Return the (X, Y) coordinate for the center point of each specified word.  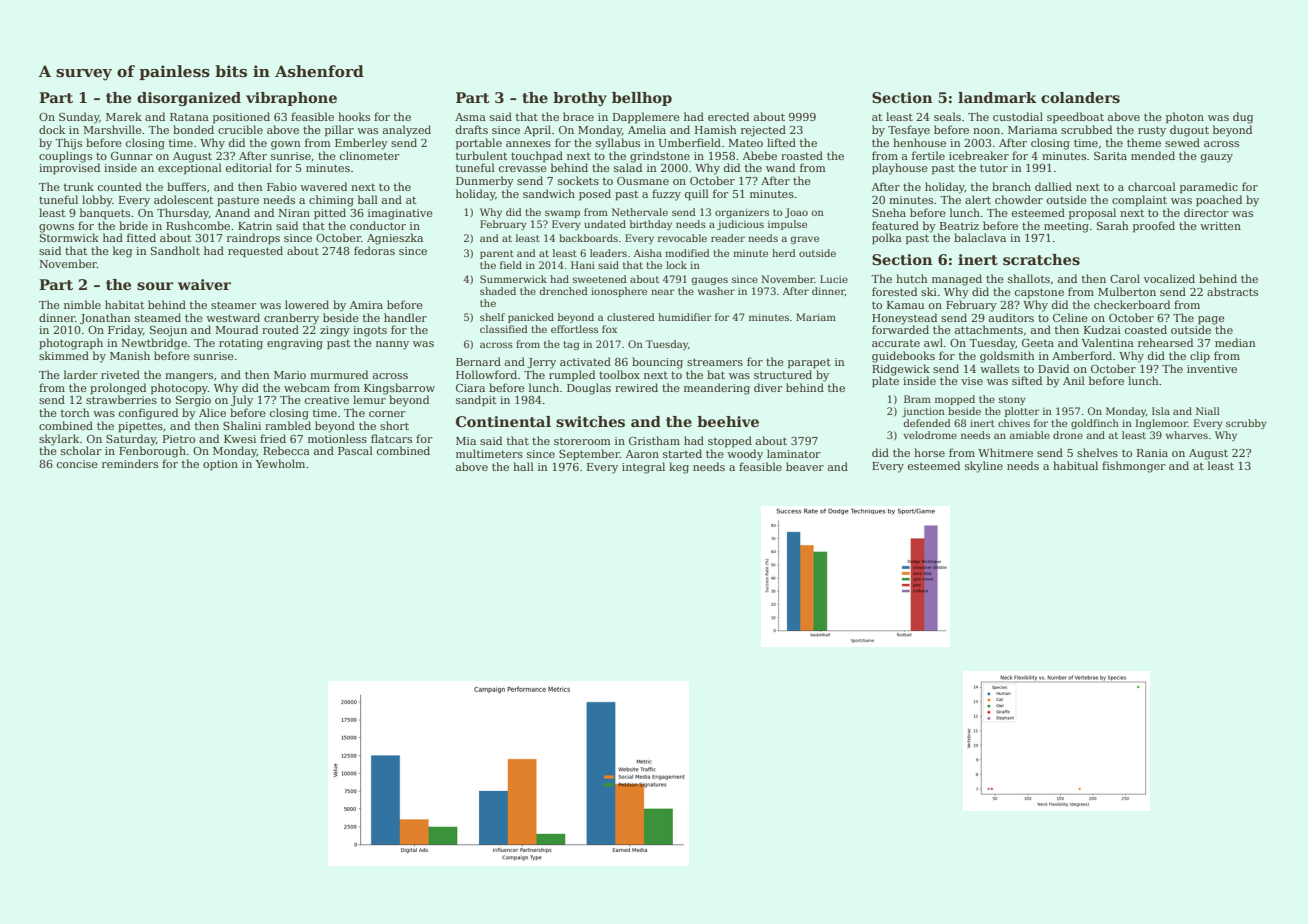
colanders (1080, 97)
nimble (82, 304)
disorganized (189, 99)
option (220, 465)
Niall (1208, 411)
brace (578, 116)
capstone (1039, 293)
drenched (563, 291)
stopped (730, 442)
